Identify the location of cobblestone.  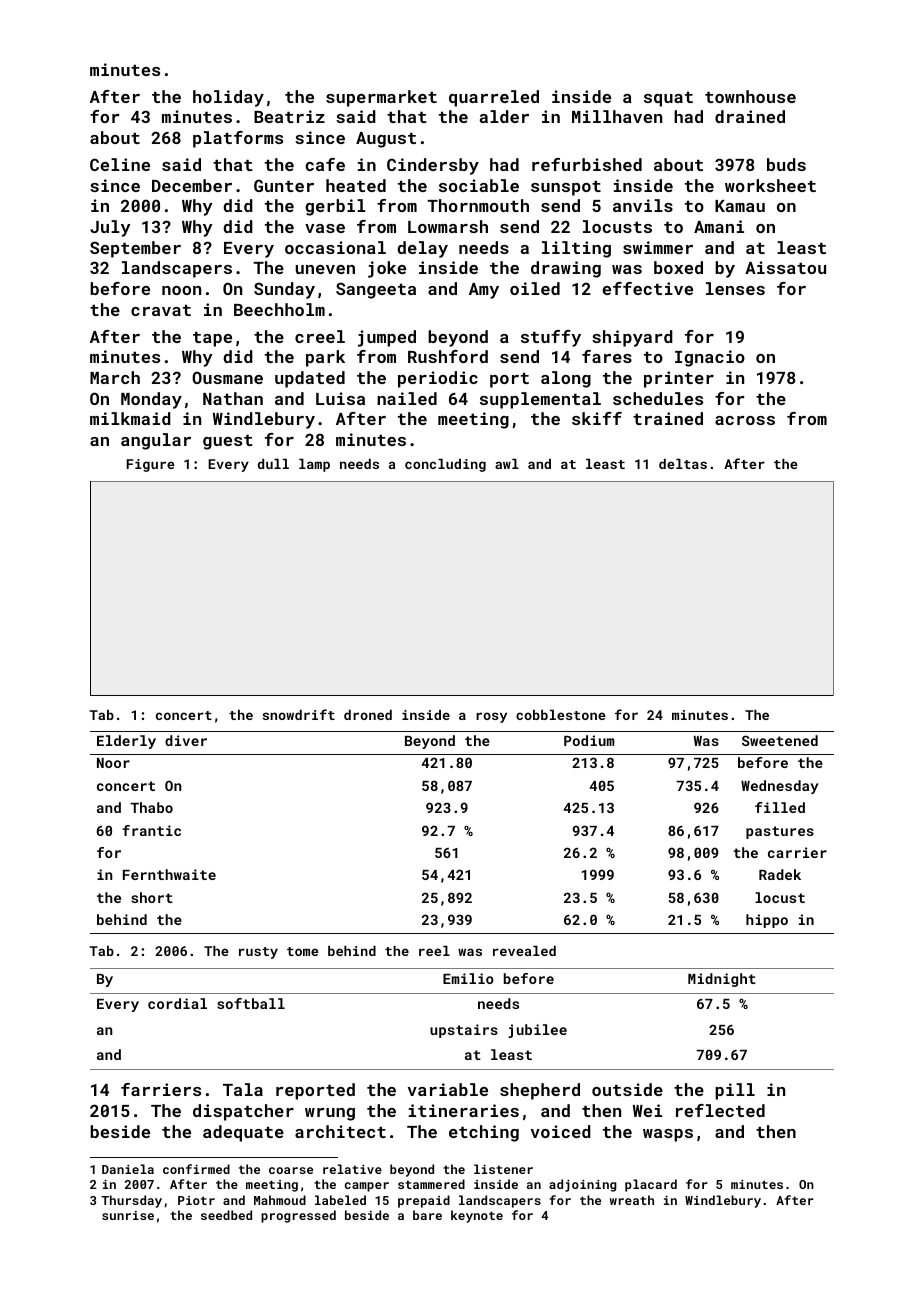
(561, 715).
